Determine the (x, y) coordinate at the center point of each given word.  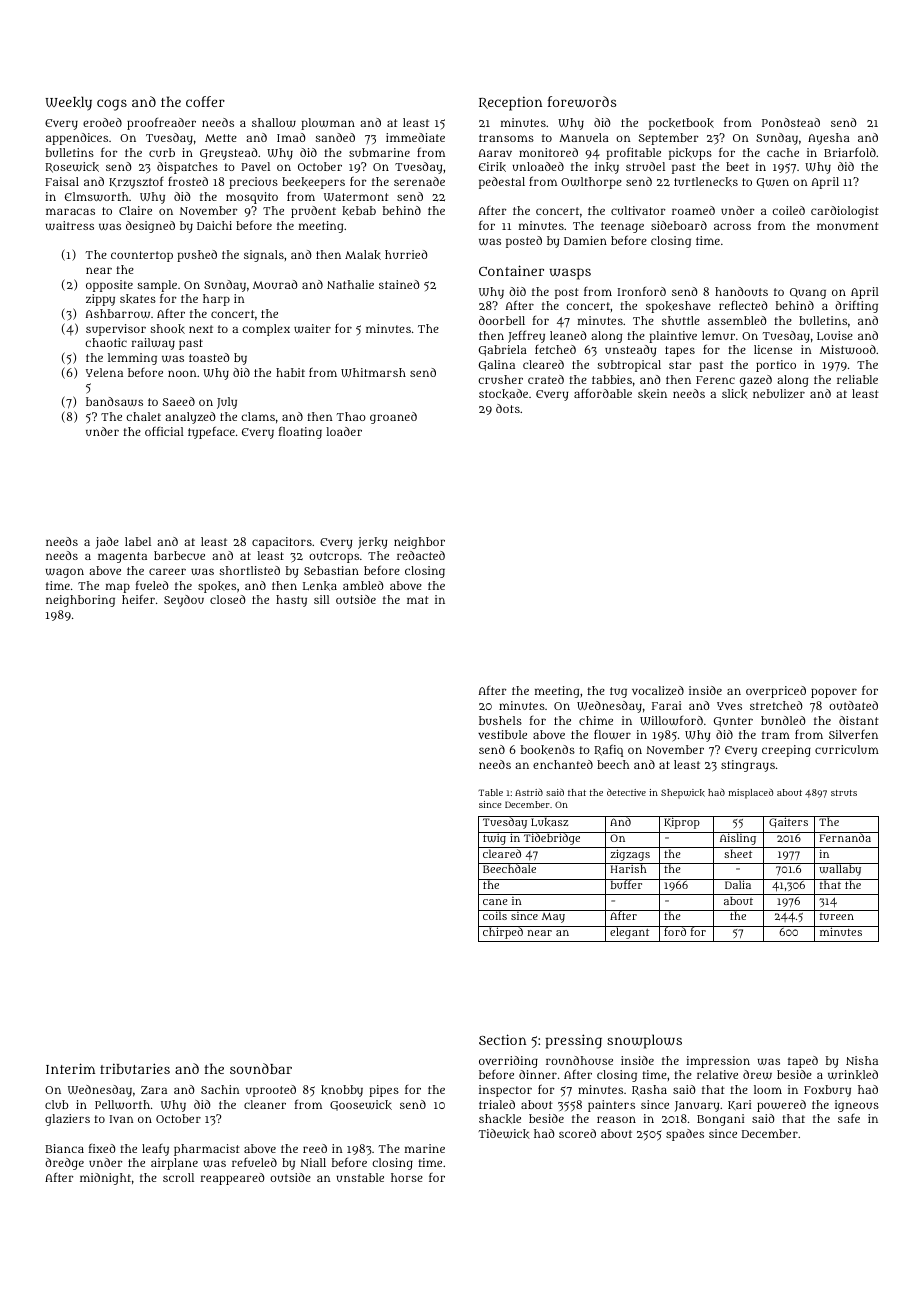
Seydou (184, 601)
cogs (112, 105)
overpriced (776, 692)
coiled (788, 210)
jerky (372, 543)
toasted (209, 357)
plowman (328, 124)
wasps (570, 274)
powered (781, 1106)
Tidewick (504, 1134)
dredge (64, 1164)
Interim (70, 1068)
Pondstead (791, 122)
